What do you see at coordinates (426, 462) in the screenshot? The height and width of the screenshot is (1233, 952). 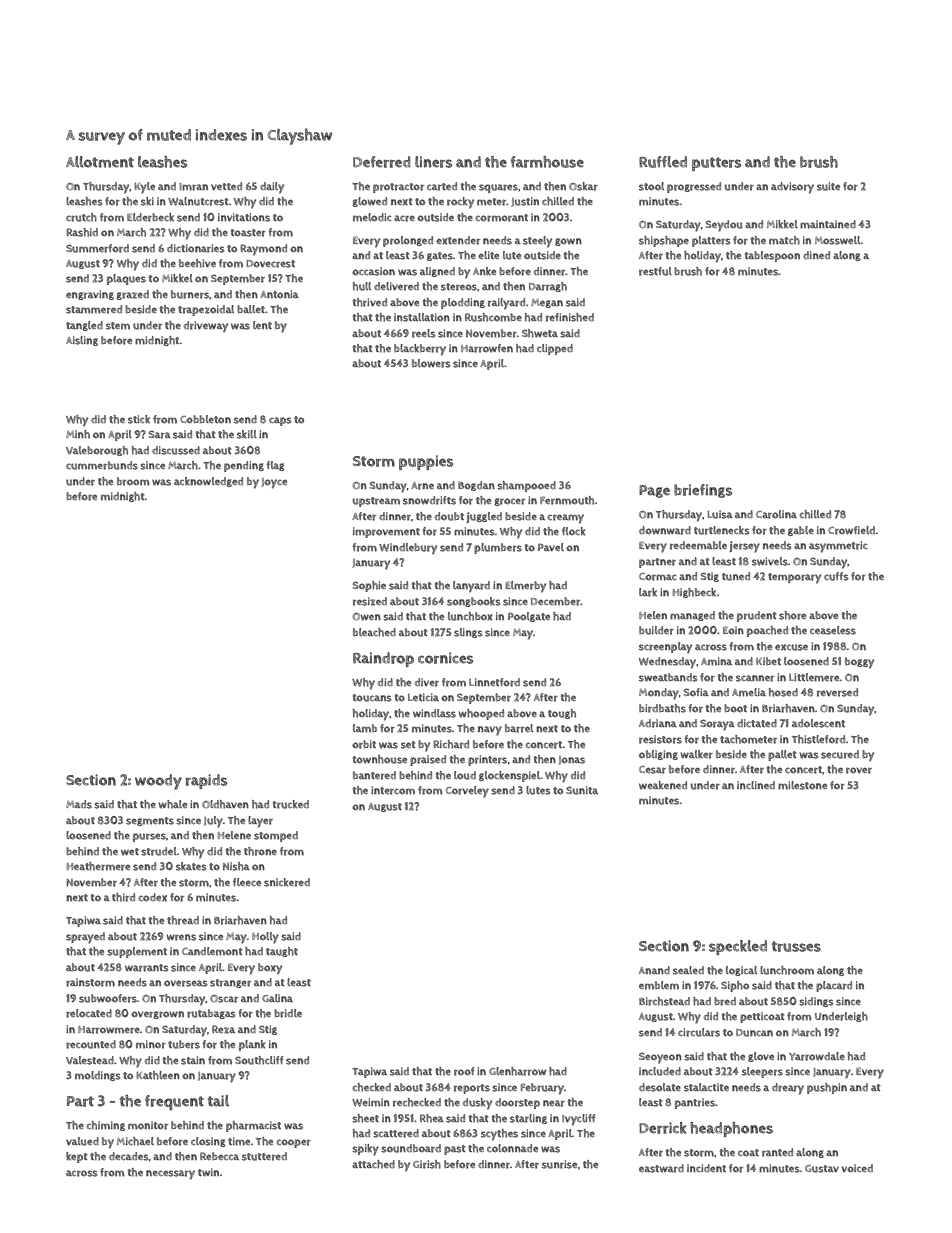 I see `puppies` at bounding box center [426, 462].
